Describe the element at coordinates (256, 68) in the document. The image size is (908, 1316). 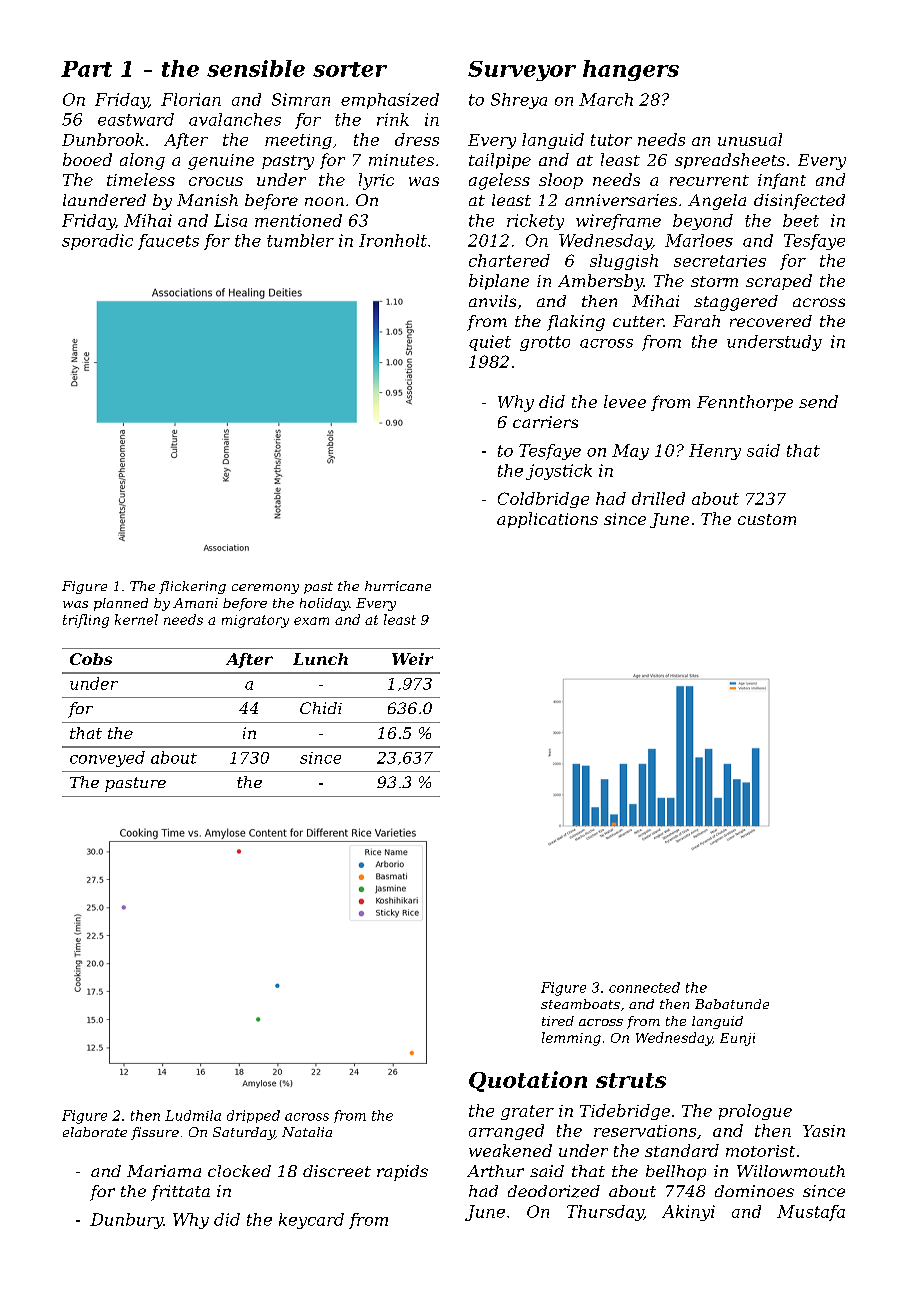
I see `sensible` at that location.
